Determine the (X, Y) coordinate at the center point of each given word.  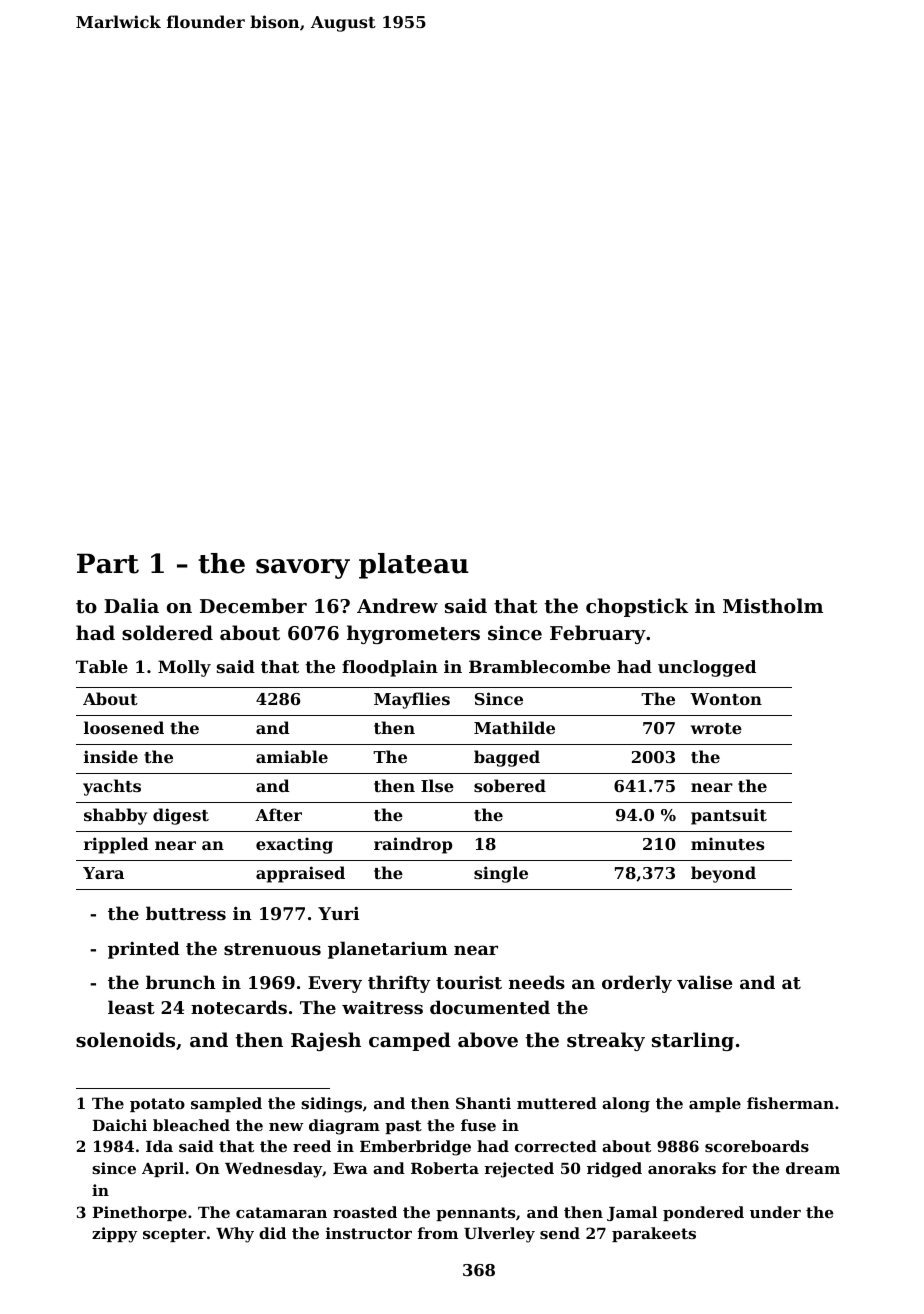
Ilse (437, 785)
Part (108, 563)
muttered (557, 1103)
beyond (723, 874)
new (286, 1127)
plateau (414, 566)
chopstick (637, 607)
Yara (103, 873)
